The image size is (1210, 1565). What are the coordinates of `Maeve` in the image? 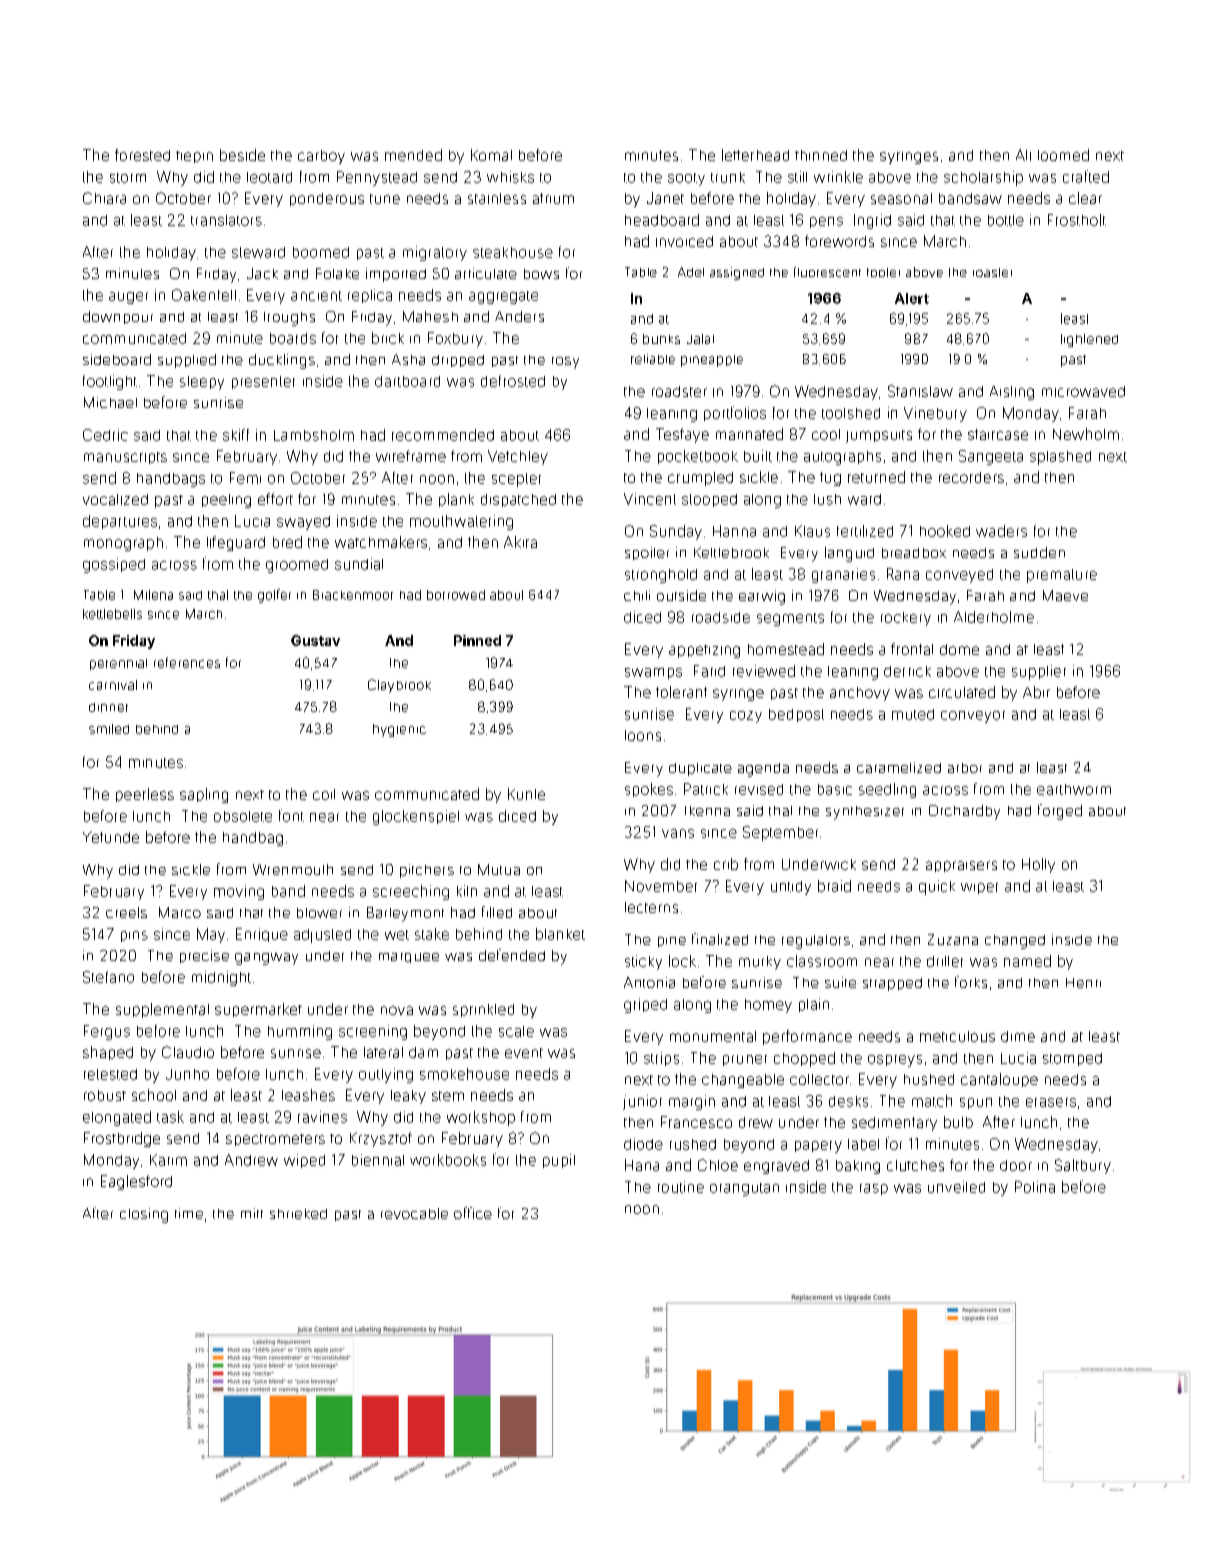 It's located at (1065, 595).
